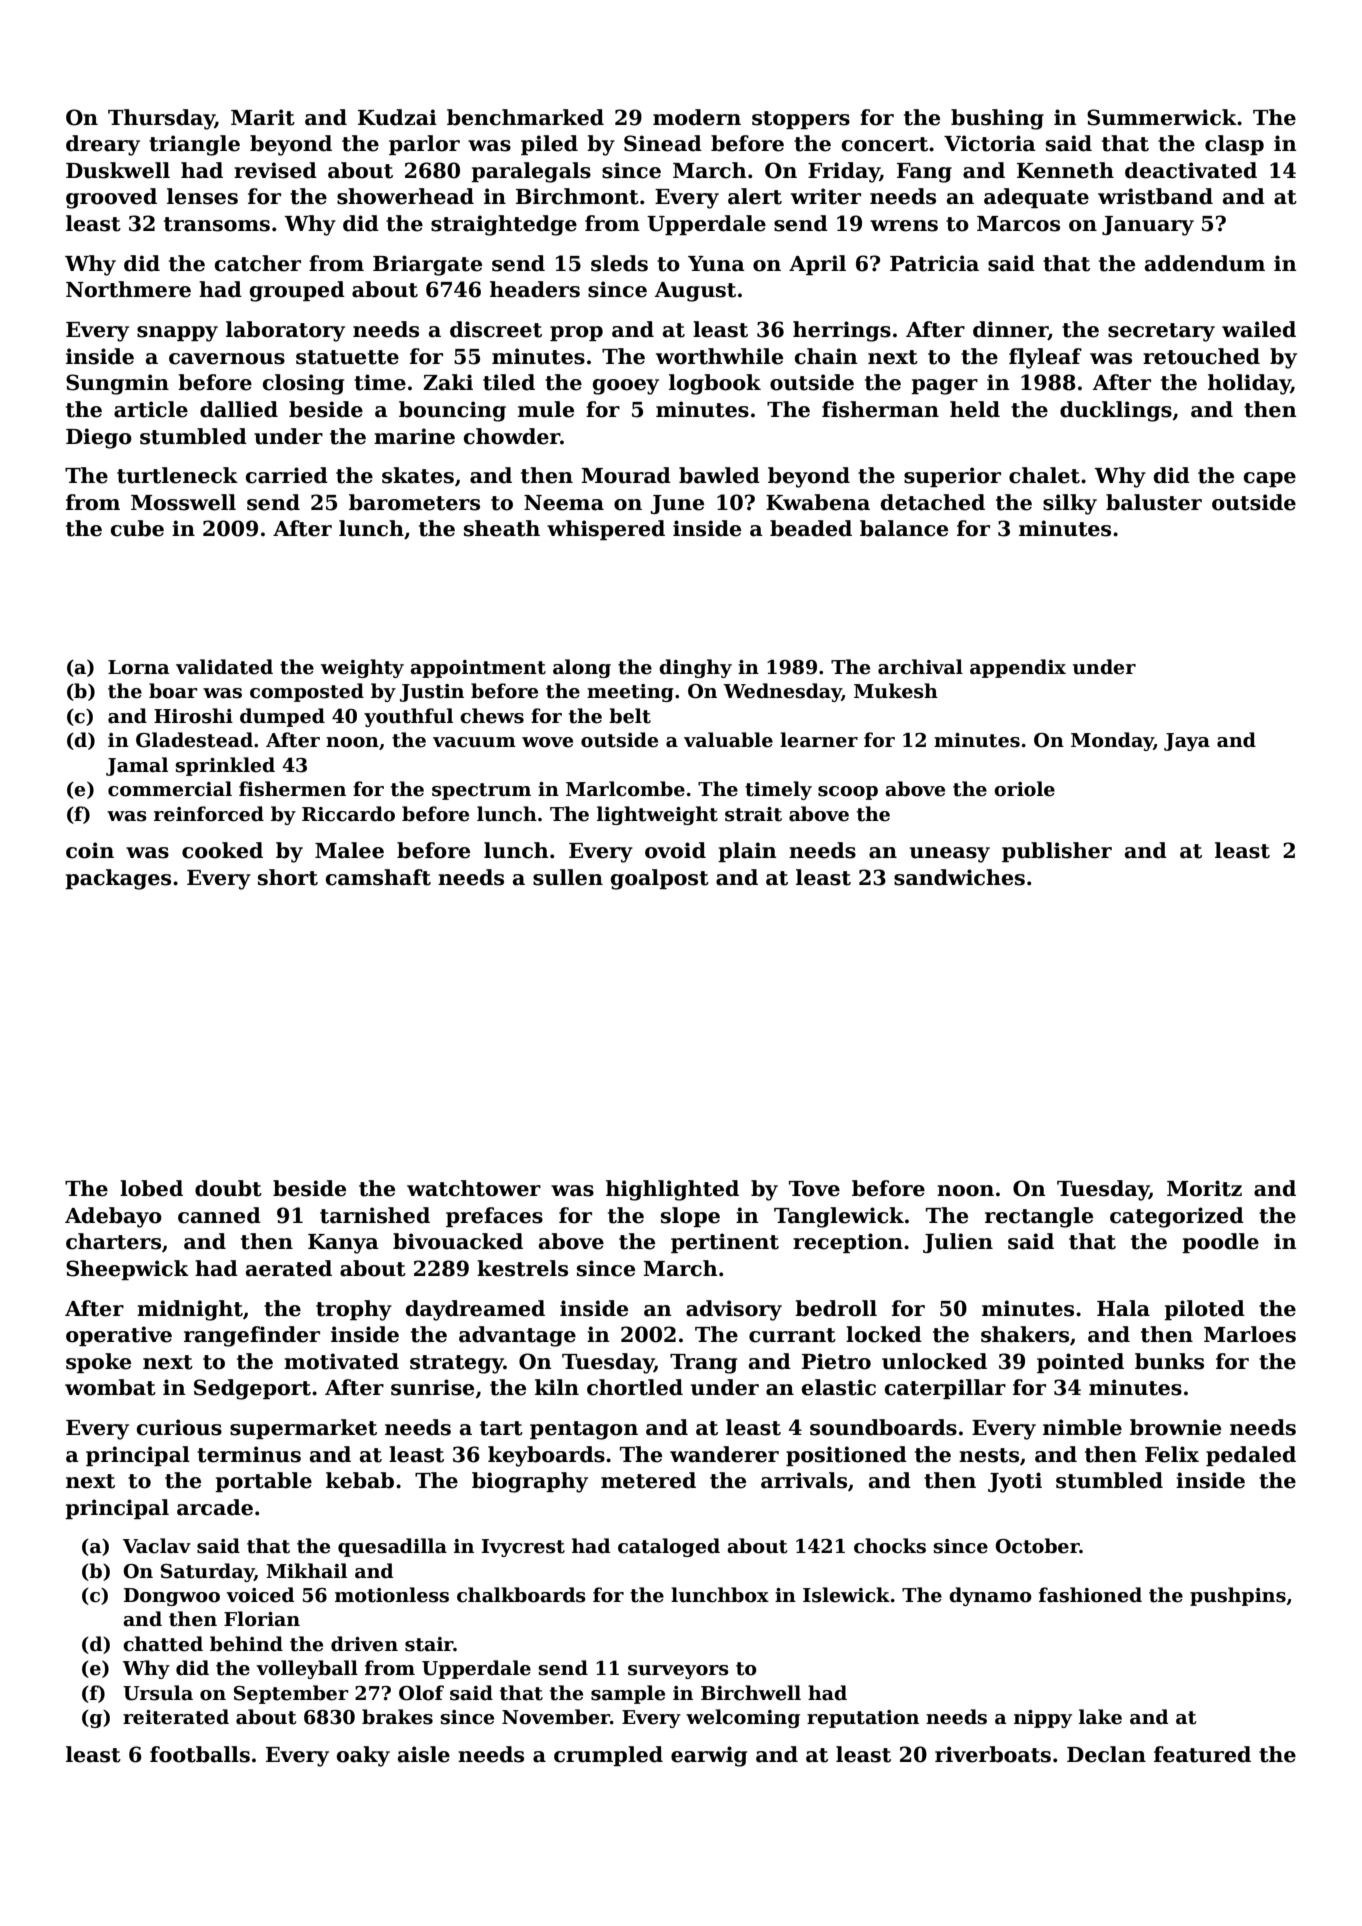 The image size is (1362, 1926). What do you see at coordinates (360, 1480) in the screenshot?
I see `kebab` at bounding box center [360, 1480].
